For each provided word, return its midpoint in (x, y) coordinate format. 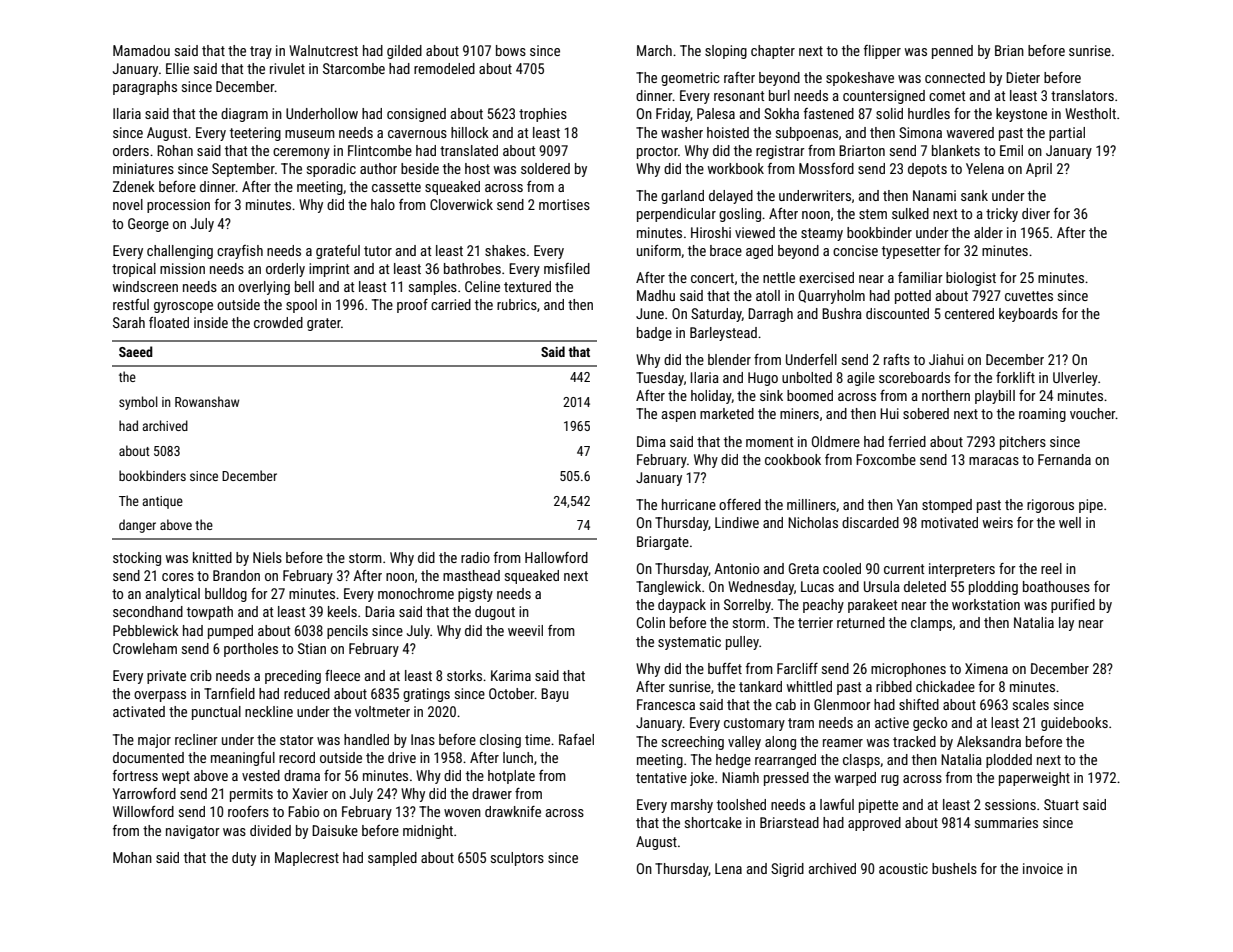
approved (874, 824)
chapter (773, 52)
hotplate (511, 777)
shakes (505, 250)
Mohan (132, 857)
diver (1036, 213)
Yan (907, 504)
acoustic (903, 868)
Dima (651, 441)
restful (131, 304)
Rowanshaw (207, 401)
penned (952, 52)
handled (366, 739)
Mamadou (141, 50)
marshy (692, 806)
